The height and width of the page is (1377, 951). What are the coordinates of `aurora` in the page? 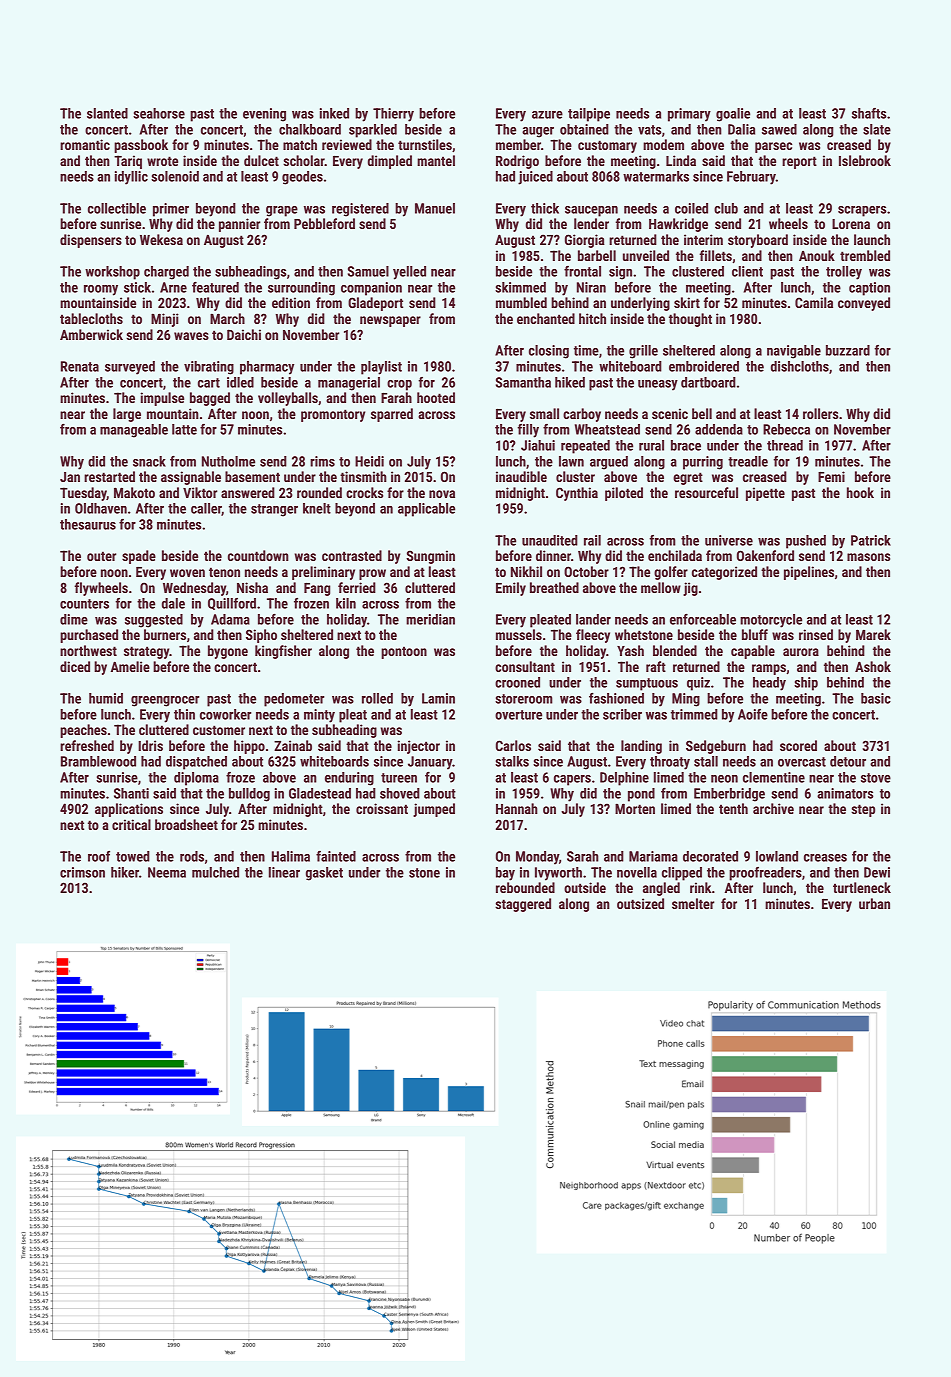 It's located at (801, 652).
